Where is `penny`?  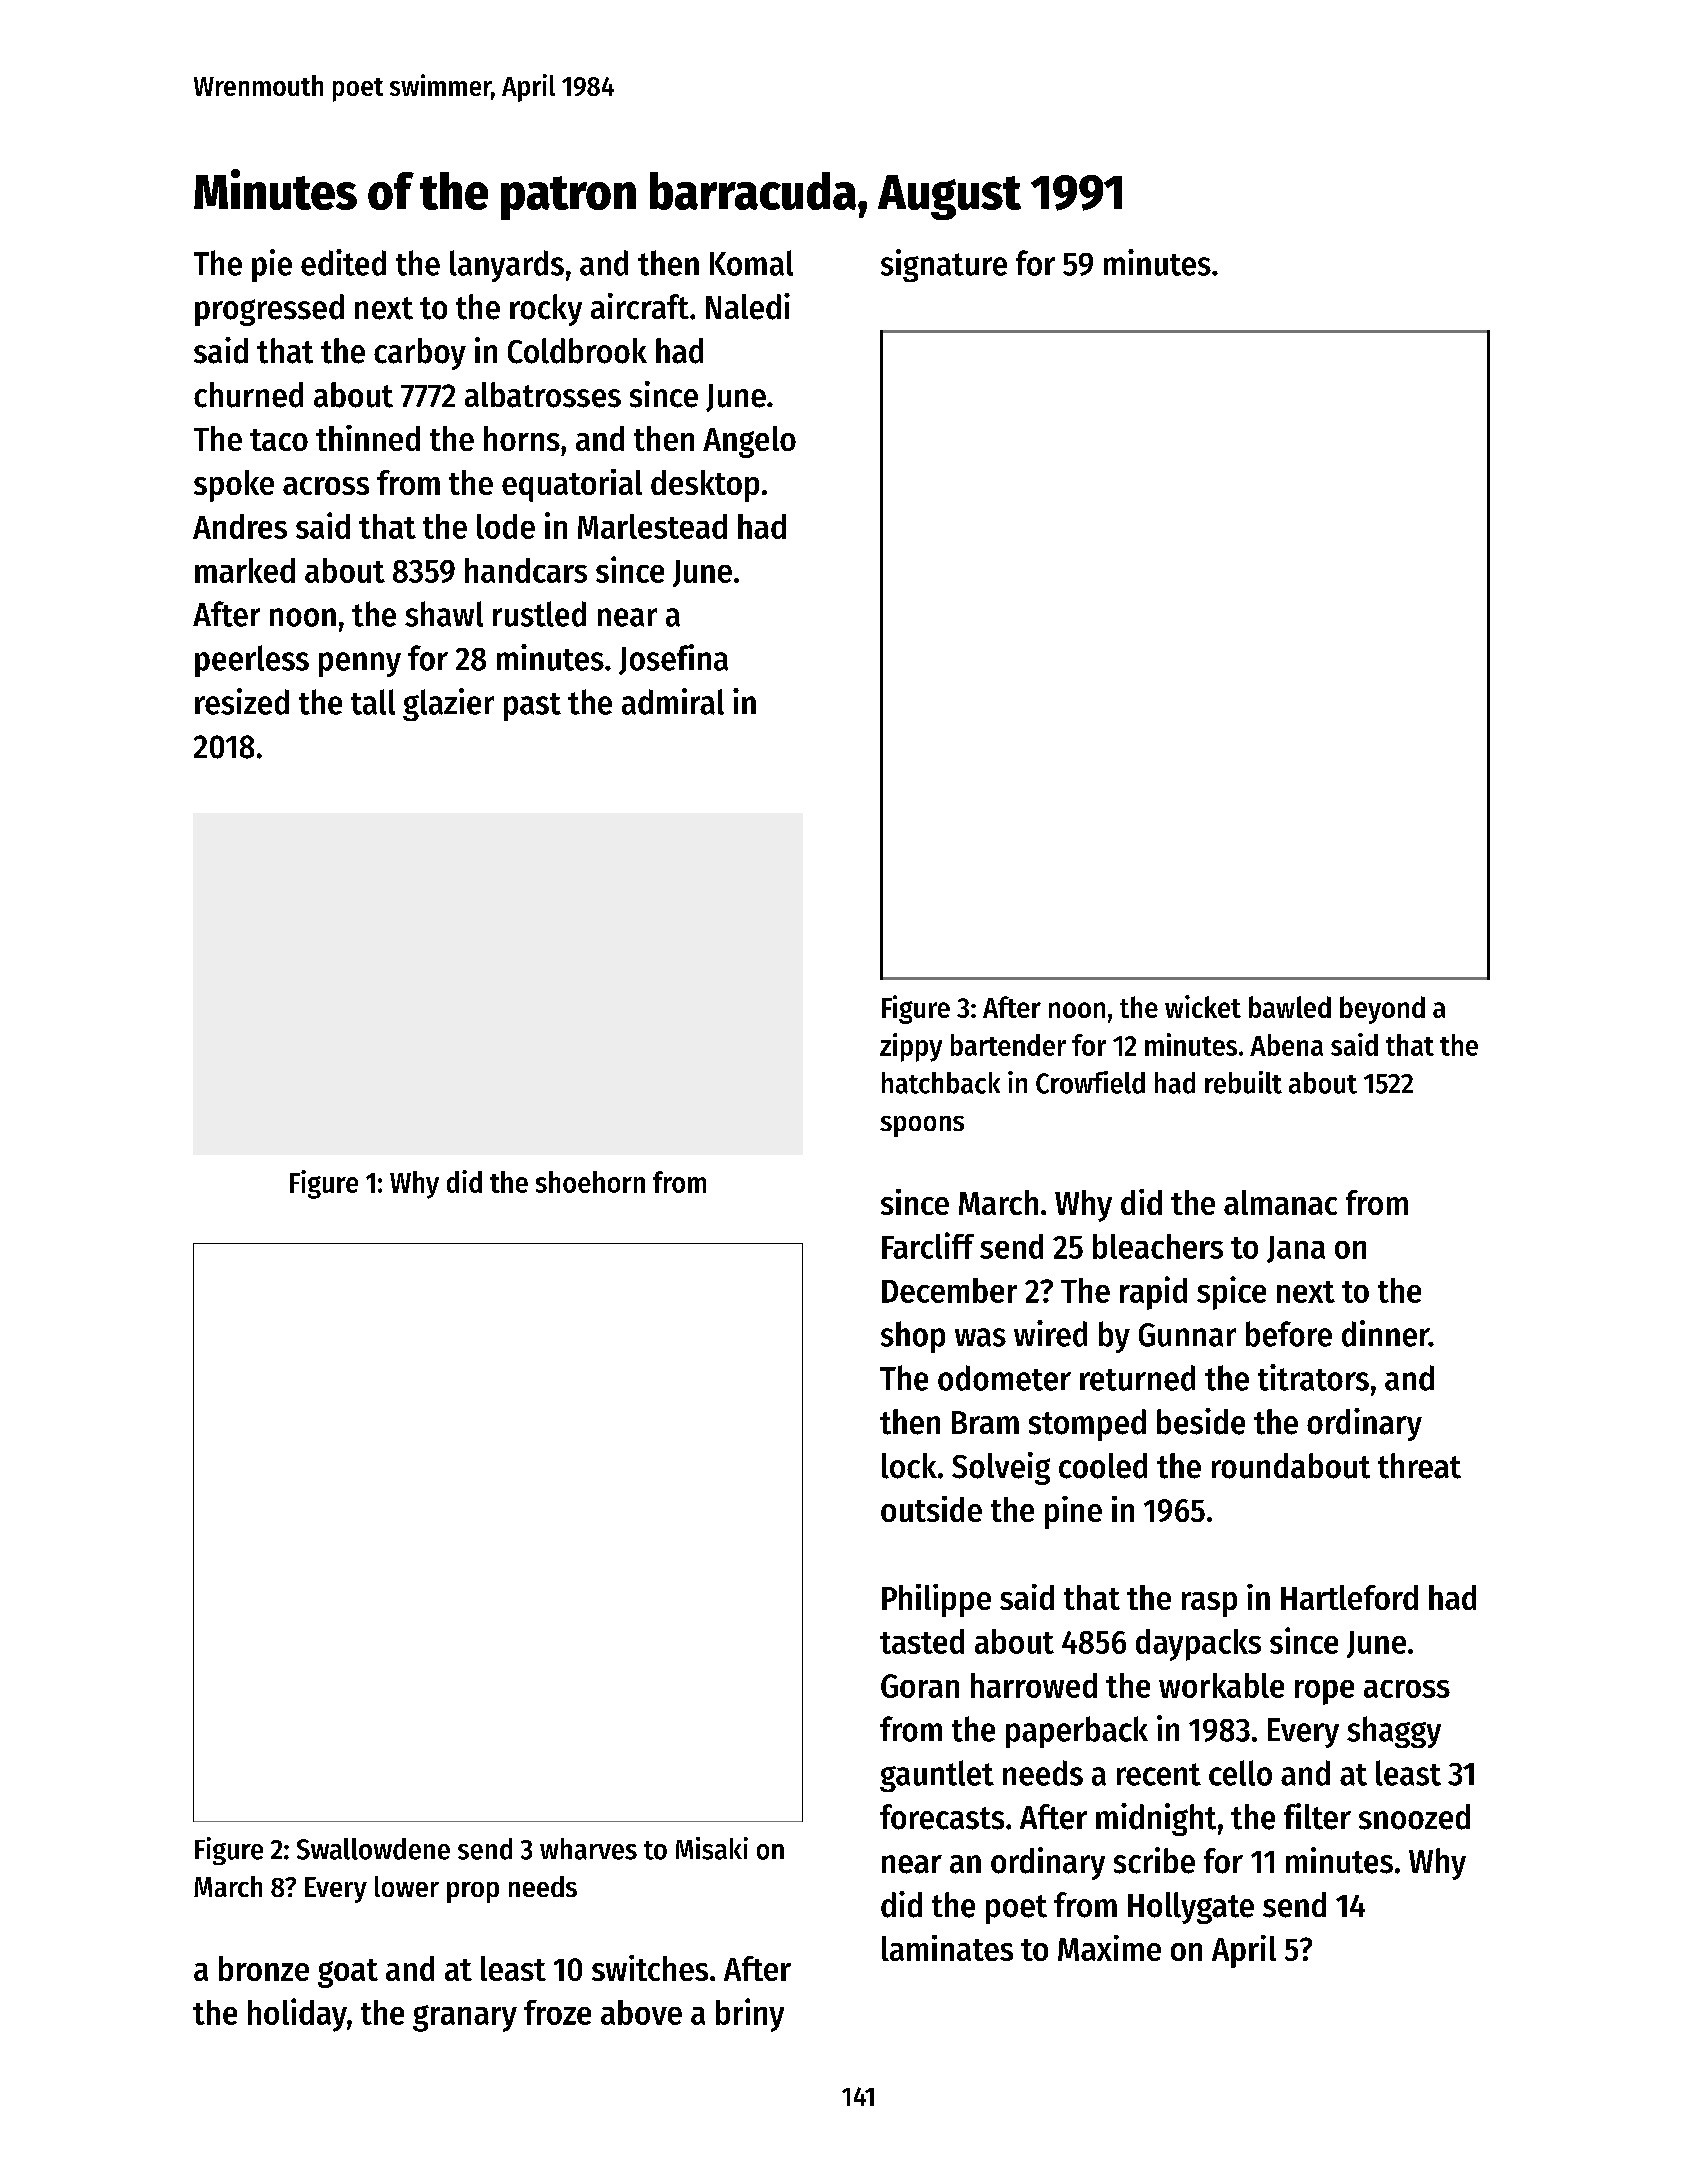
penny is located at coordinates (360, 664).
